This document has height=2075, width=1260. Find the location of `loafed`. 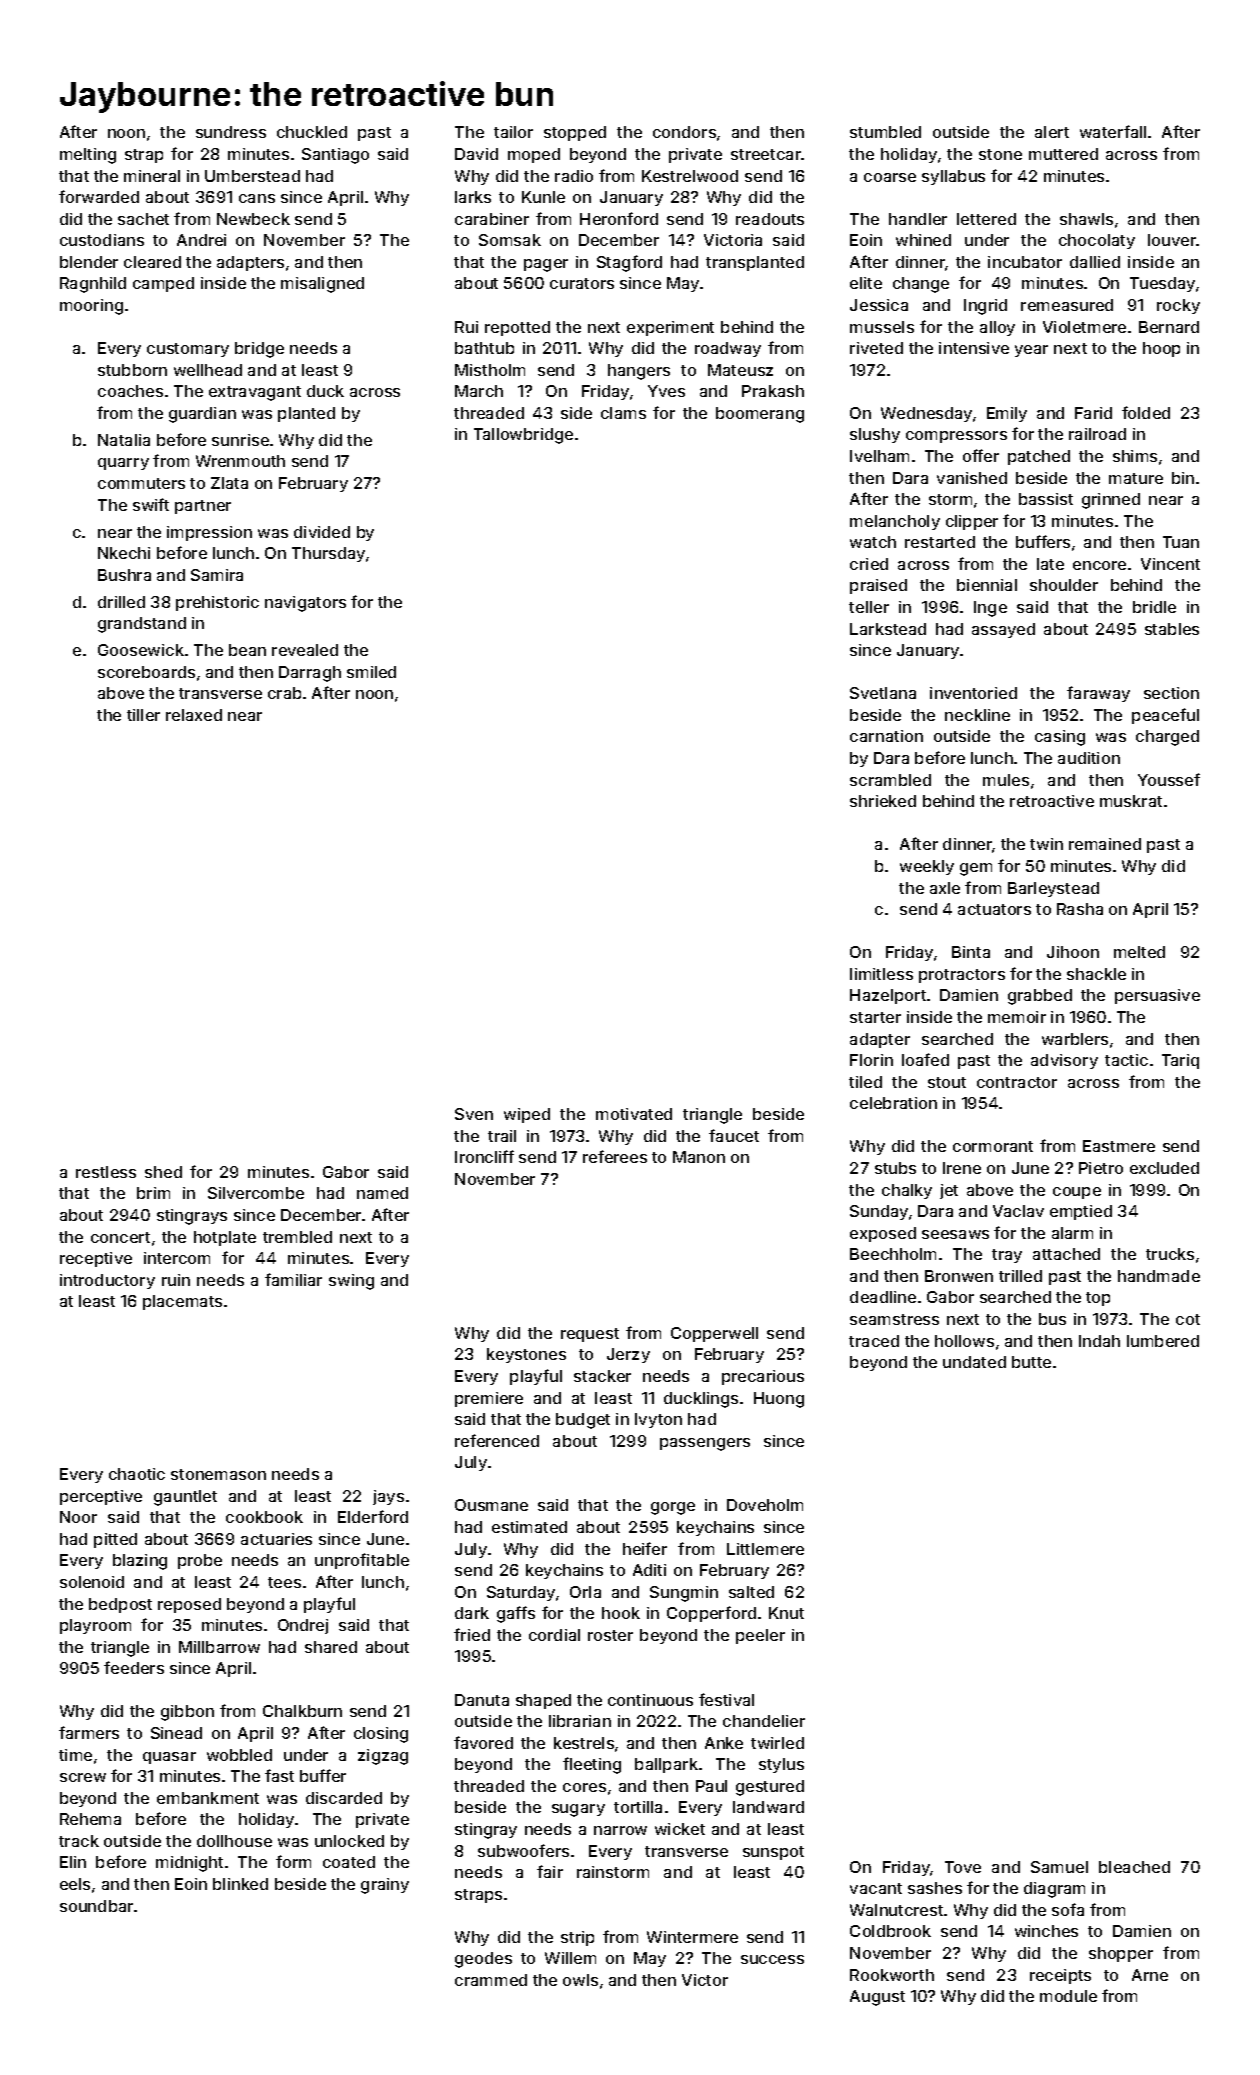

loafed is located at coordinates (925, 1059).
